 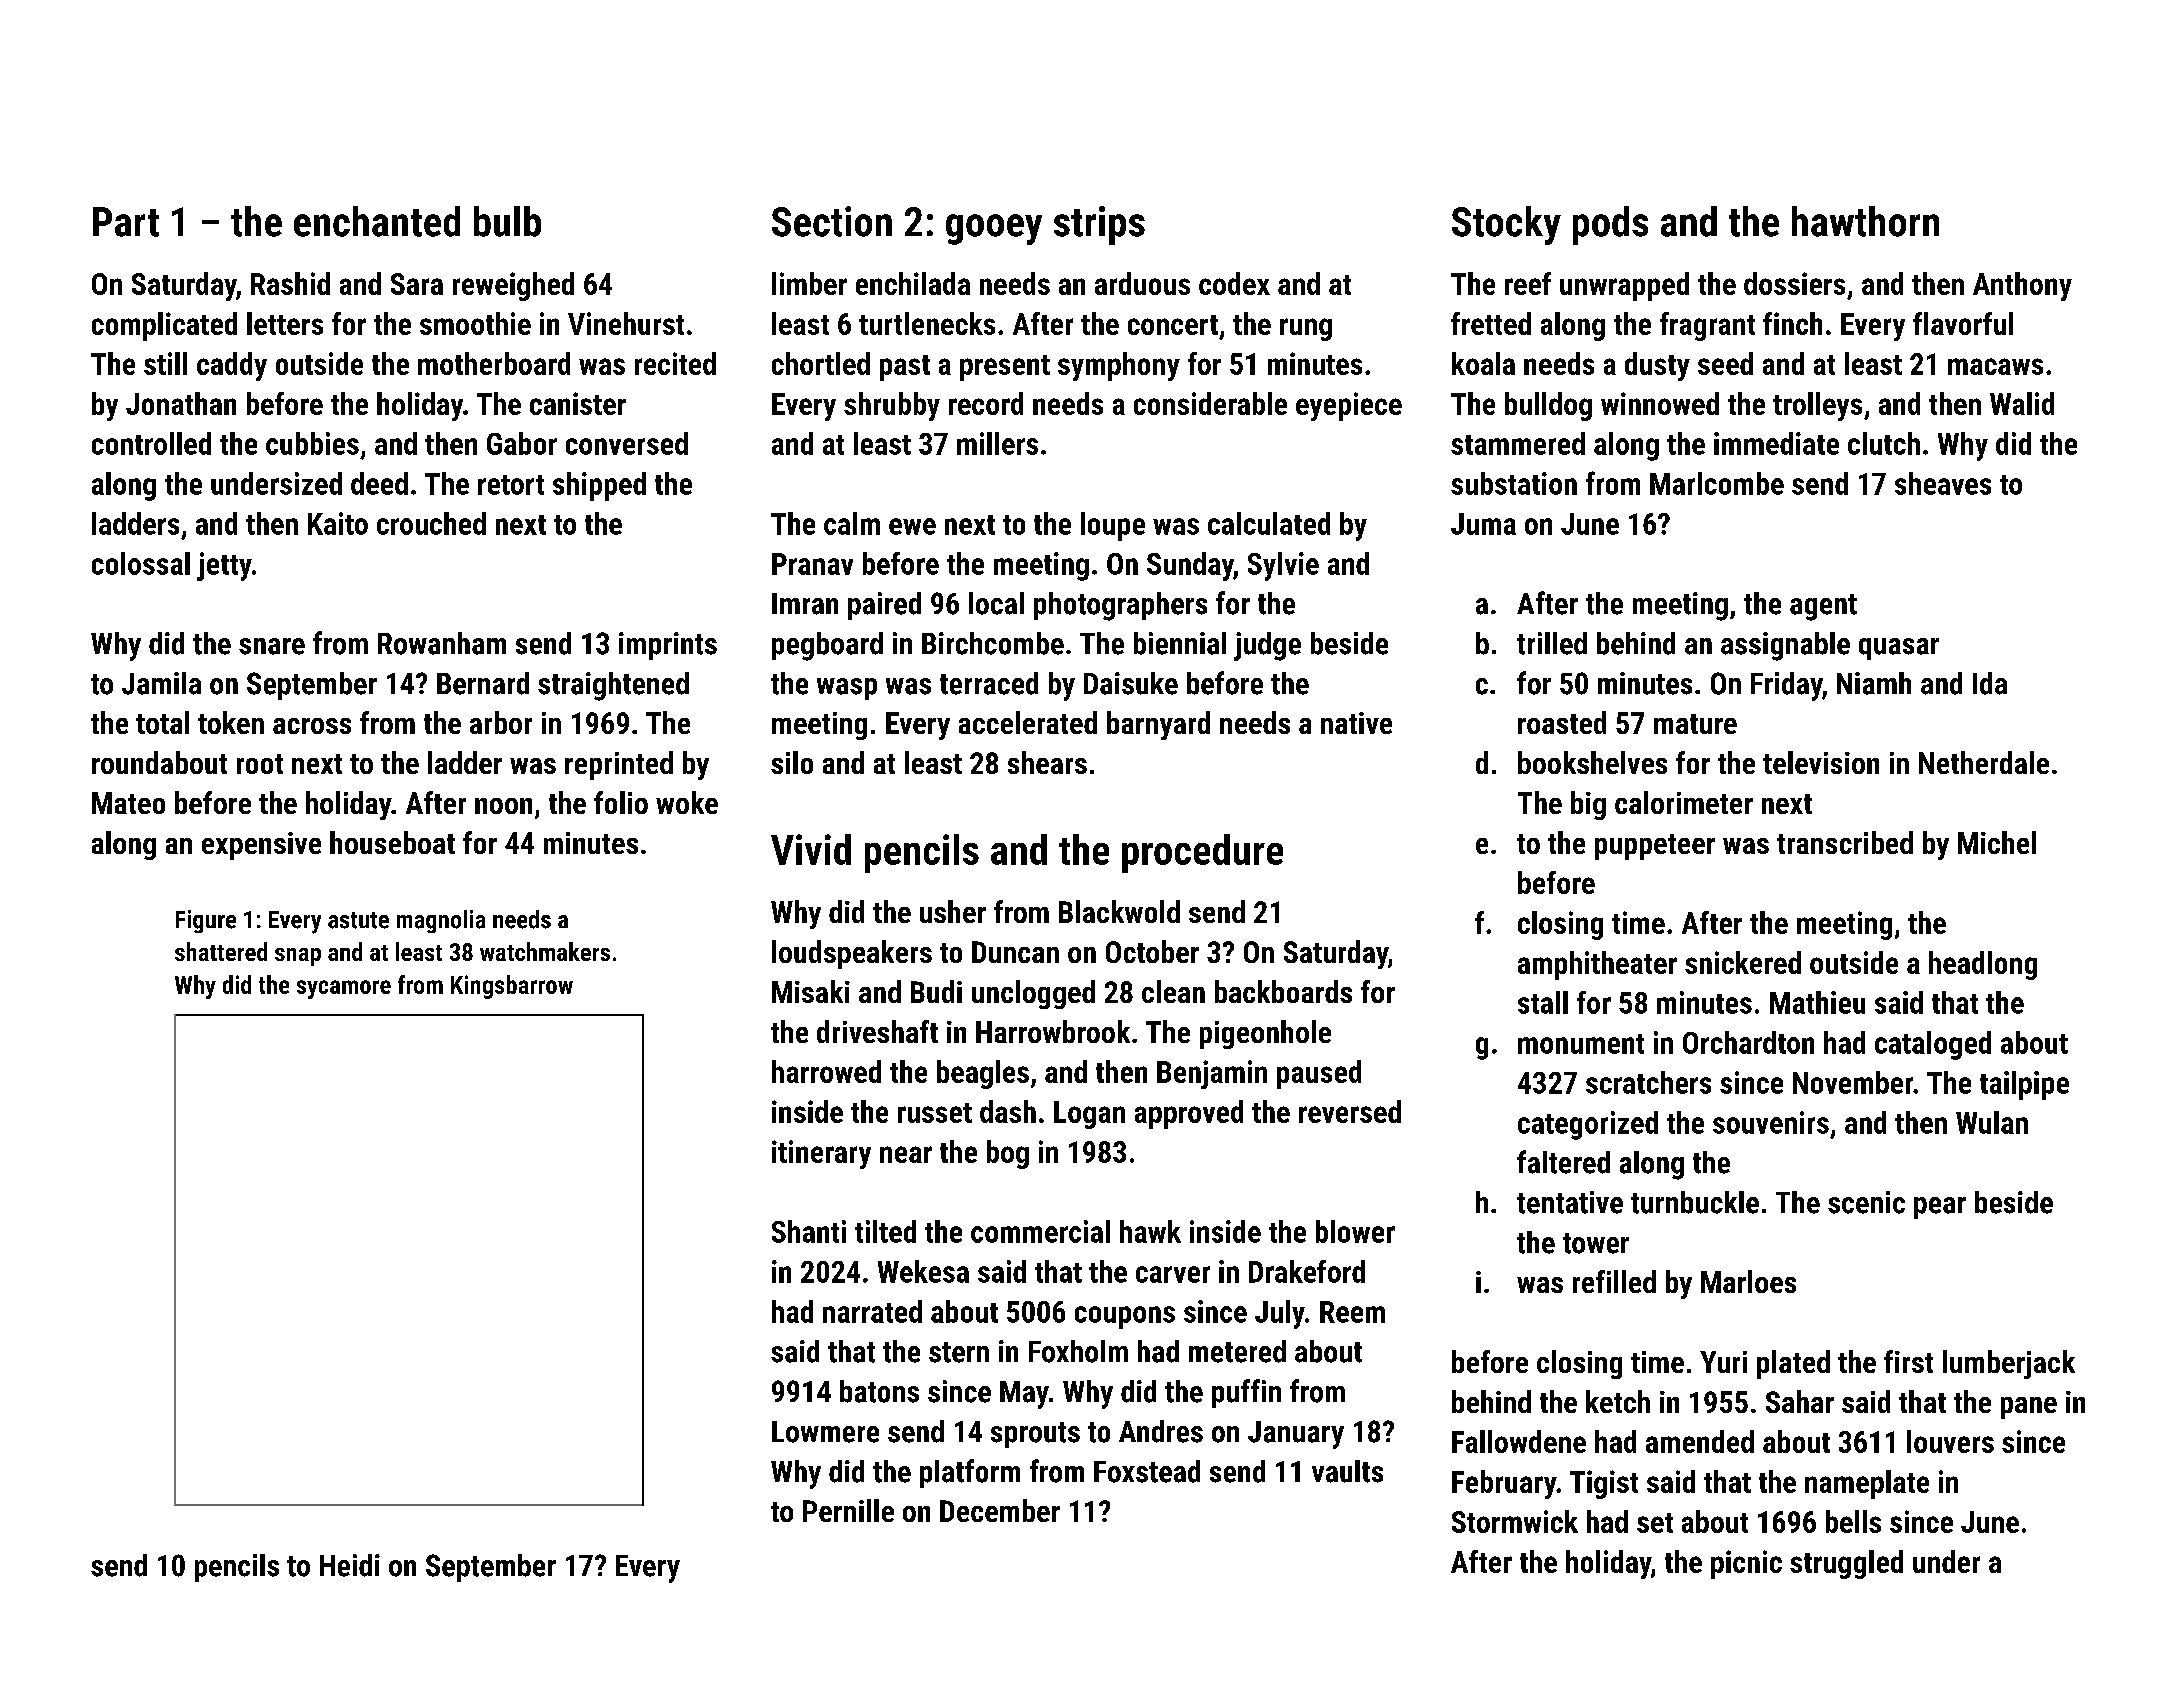 I want to click on watchmakers, so click(x=545, y=951).
